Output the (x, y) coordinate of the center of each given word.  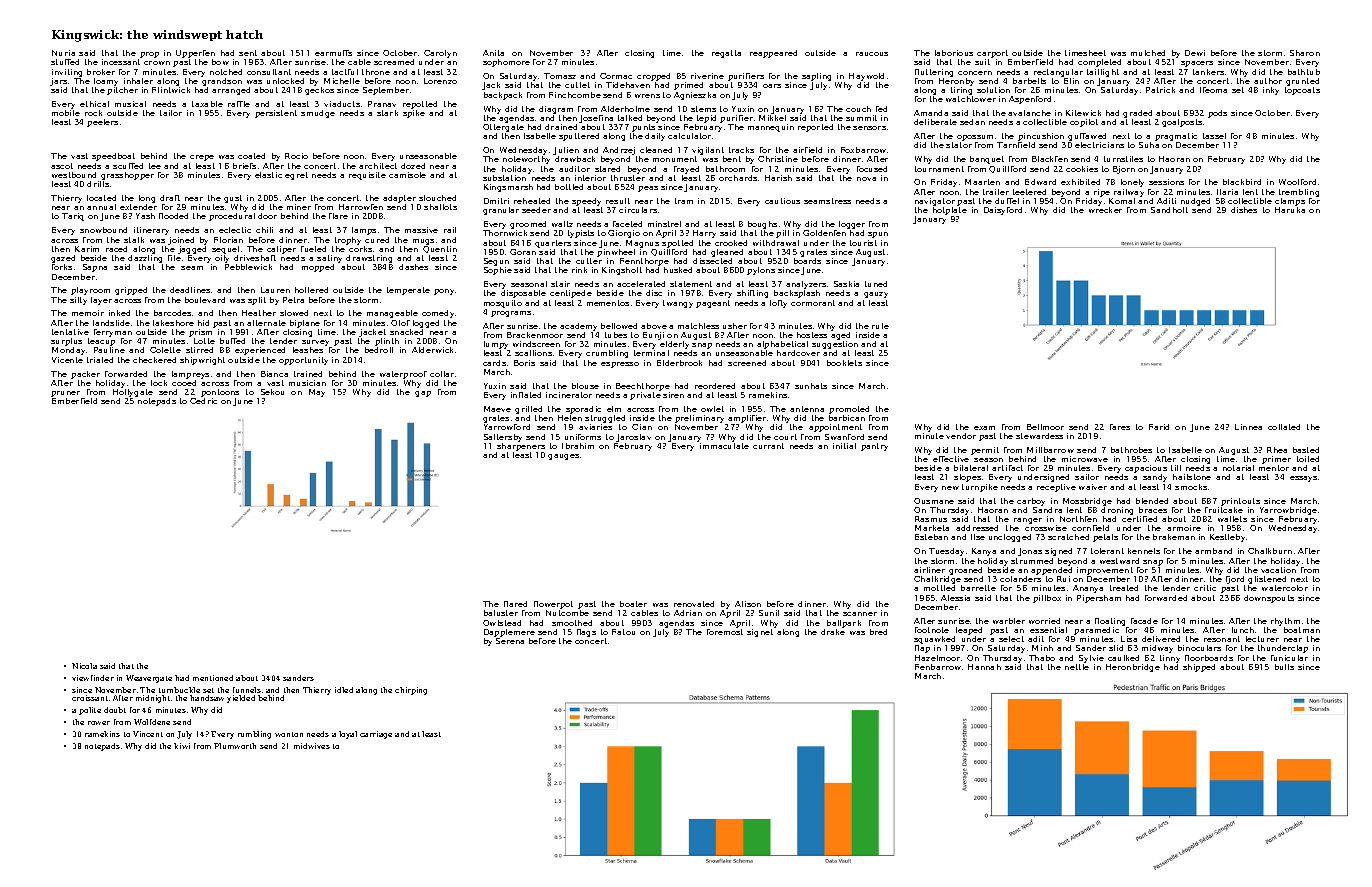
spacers (1197, 64)
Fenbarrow (938, 667)
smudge (318, 114)
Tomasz (560, 76)
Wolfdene (152, 722)
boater (633, 604)
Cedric (203, 401)
